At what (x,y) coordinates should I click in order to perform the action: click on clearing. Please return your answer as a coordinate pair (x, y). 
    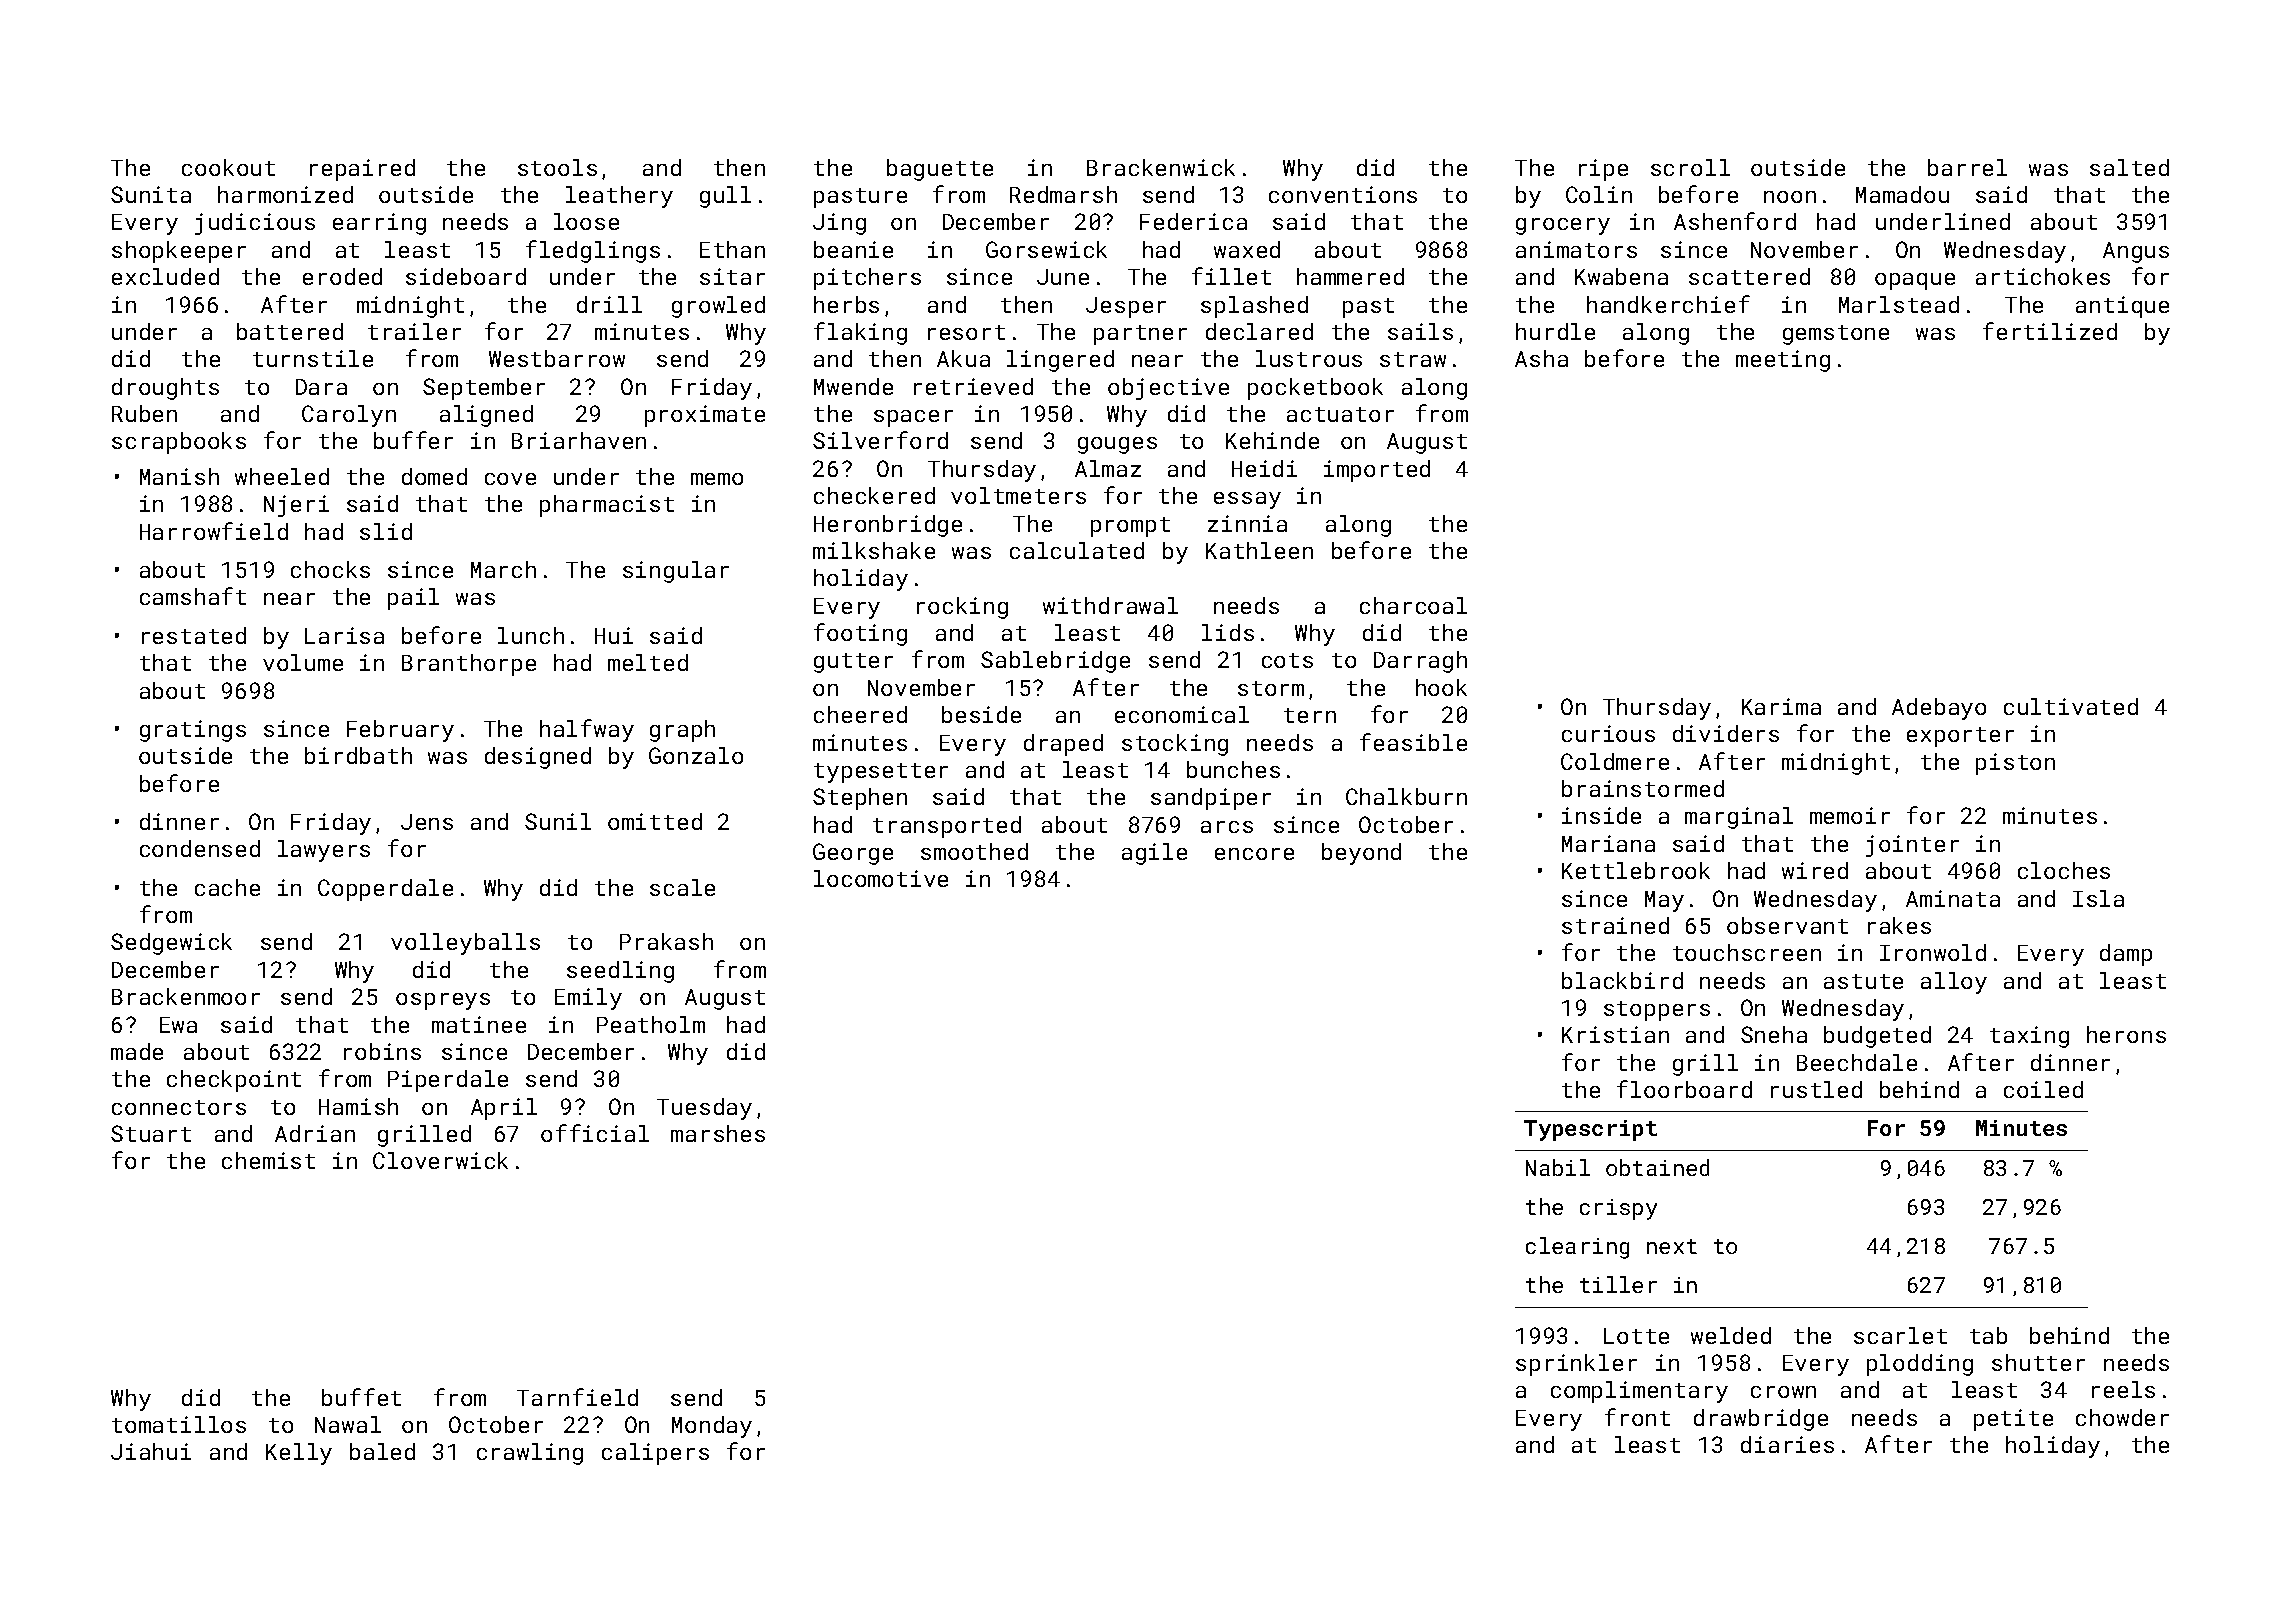
    Looking at the image, I should click on (1577, 1248).
